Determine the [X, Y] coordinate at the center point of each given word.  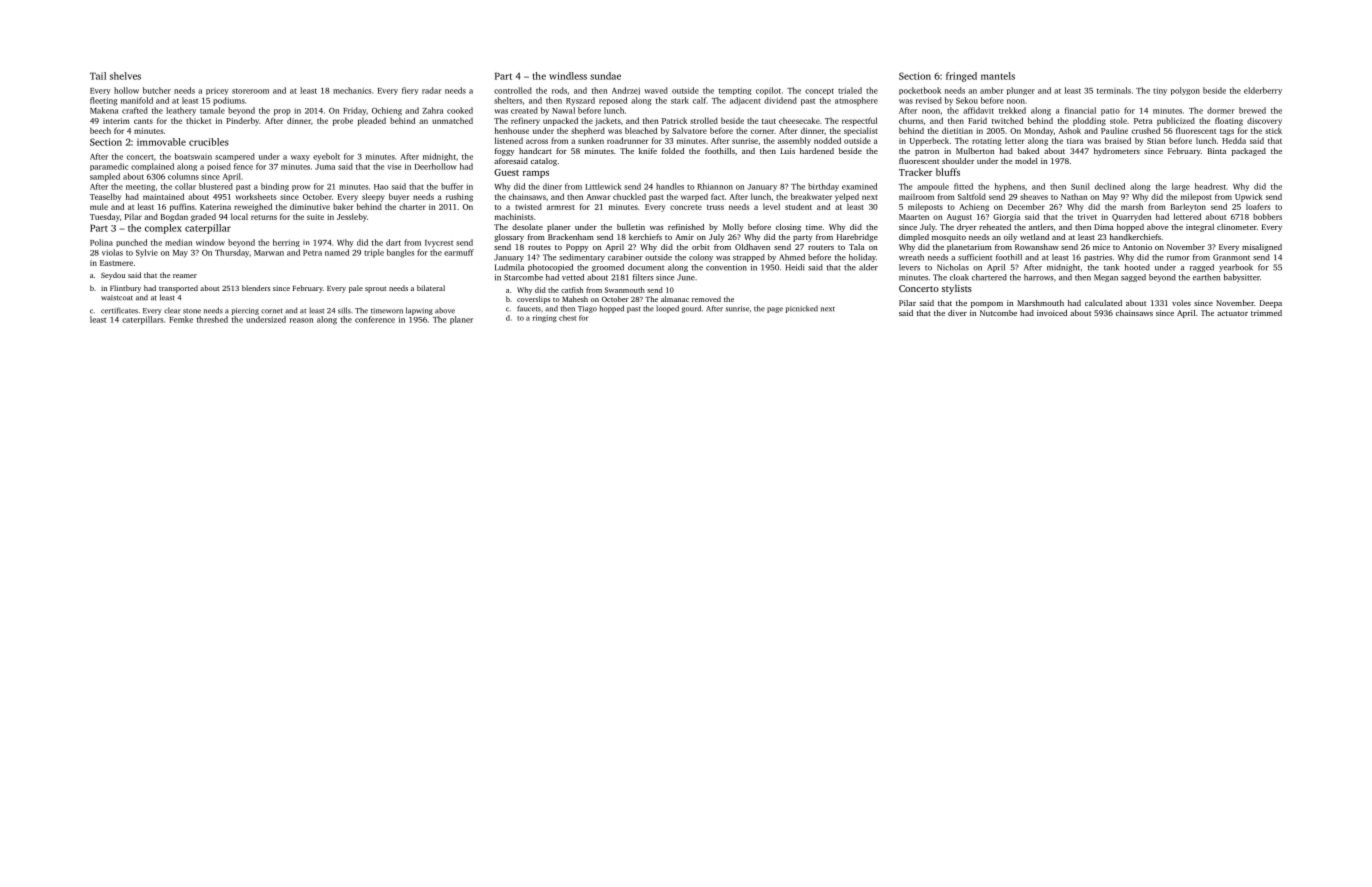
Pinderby [242, 121]
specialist [861, 131]
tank [1111, 267]
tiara [1075, 141]
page [775, 310]
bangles [400, 253]
